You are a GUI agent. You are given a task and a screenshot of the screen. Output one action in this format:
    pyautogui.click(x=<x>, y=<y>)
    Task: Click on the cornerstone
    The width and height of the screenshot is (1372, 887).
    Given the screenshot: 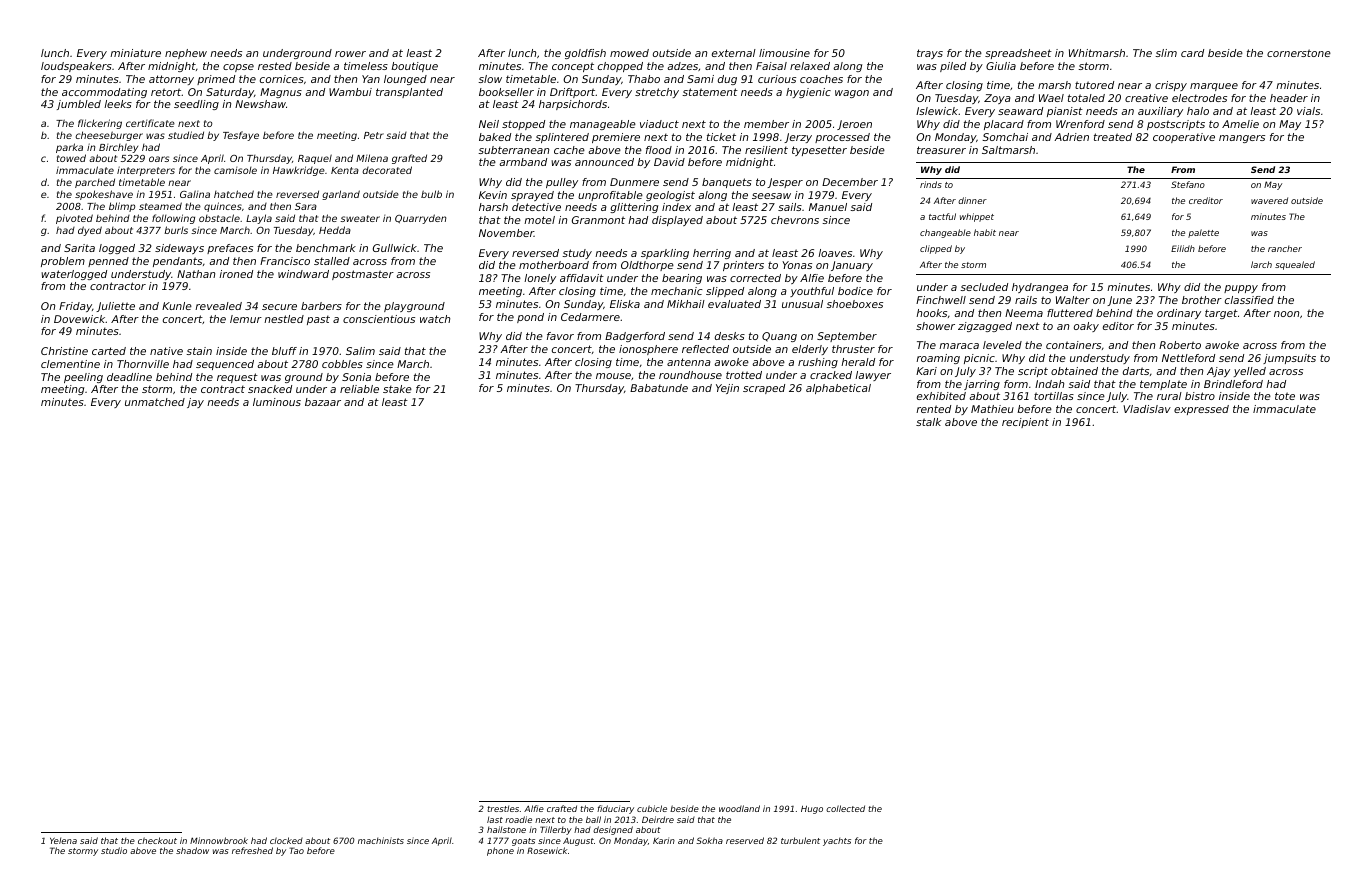 What is the action you would take?
    pyautogui.click(x=1299, y=53)
